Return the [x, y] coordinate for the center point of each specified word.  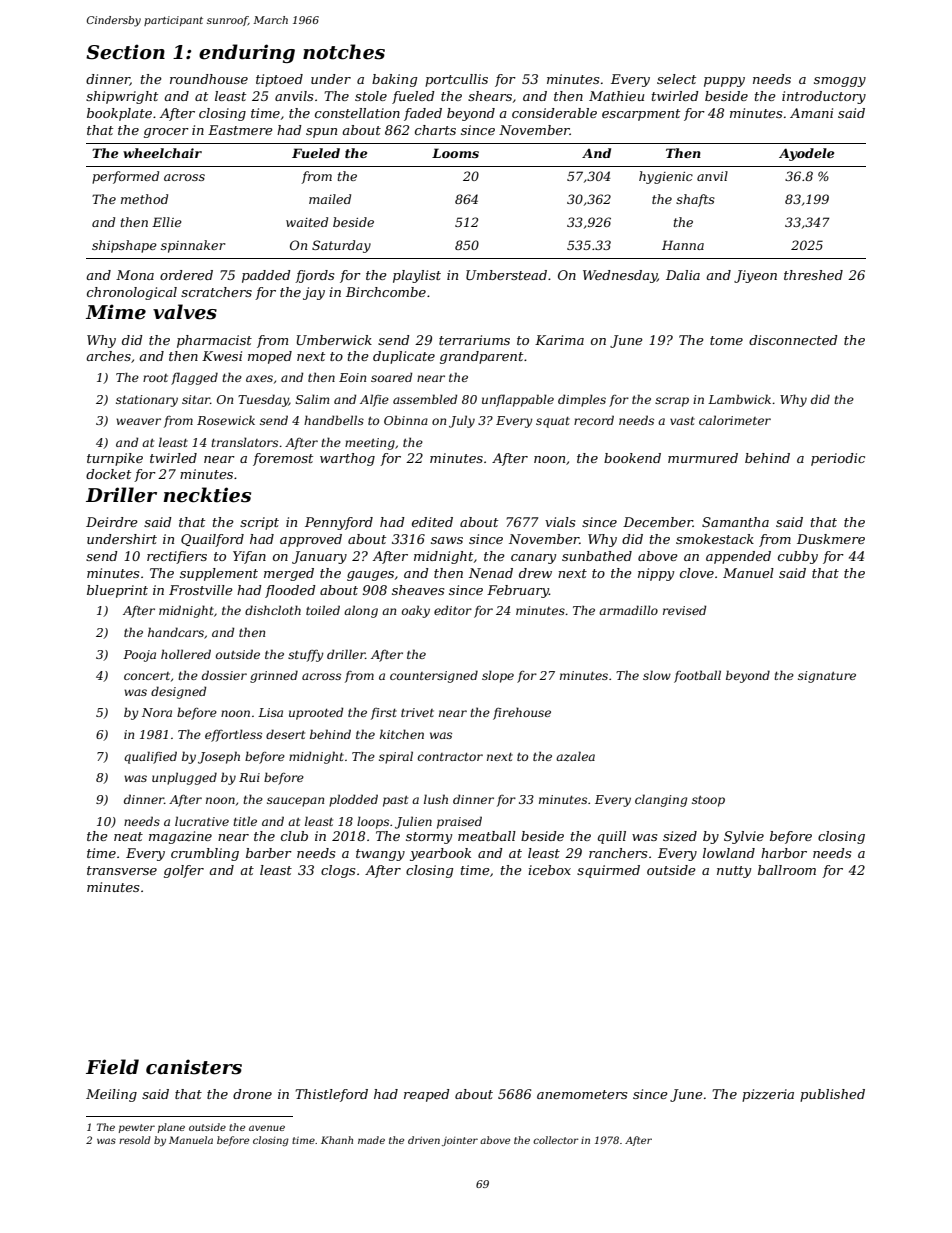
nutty [734, 872]
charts [435, 130]
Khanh [337, 1140]
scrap [672, 402]
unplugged [184, 778]
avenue [267, 1128]
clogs [338, 871]
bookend [632, 458]
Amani [811, 113]
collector [556, 1140]
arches [108, 356]
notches [344, 52]
